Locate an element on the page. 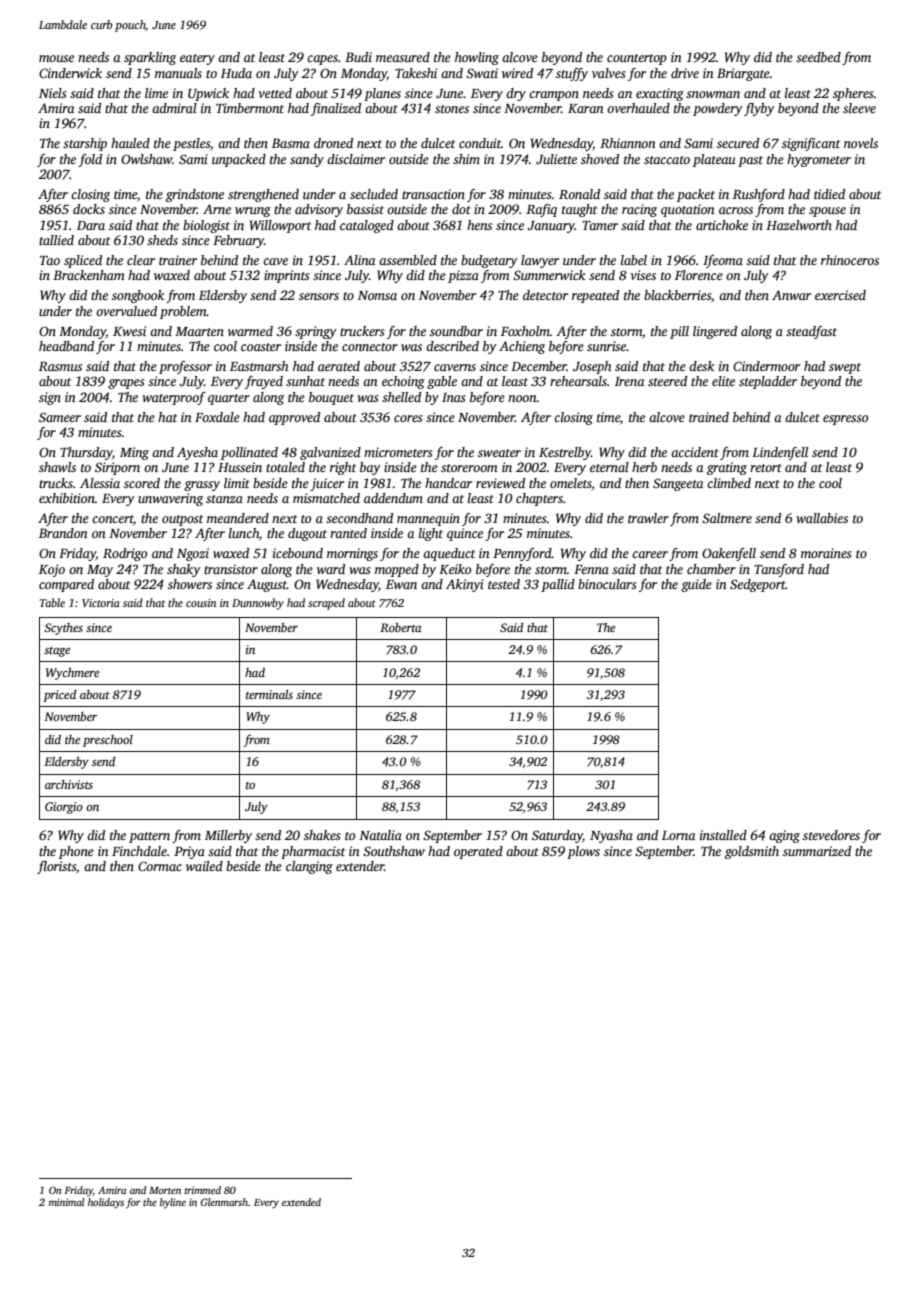  handcar is located at coordinates (448, 483).
